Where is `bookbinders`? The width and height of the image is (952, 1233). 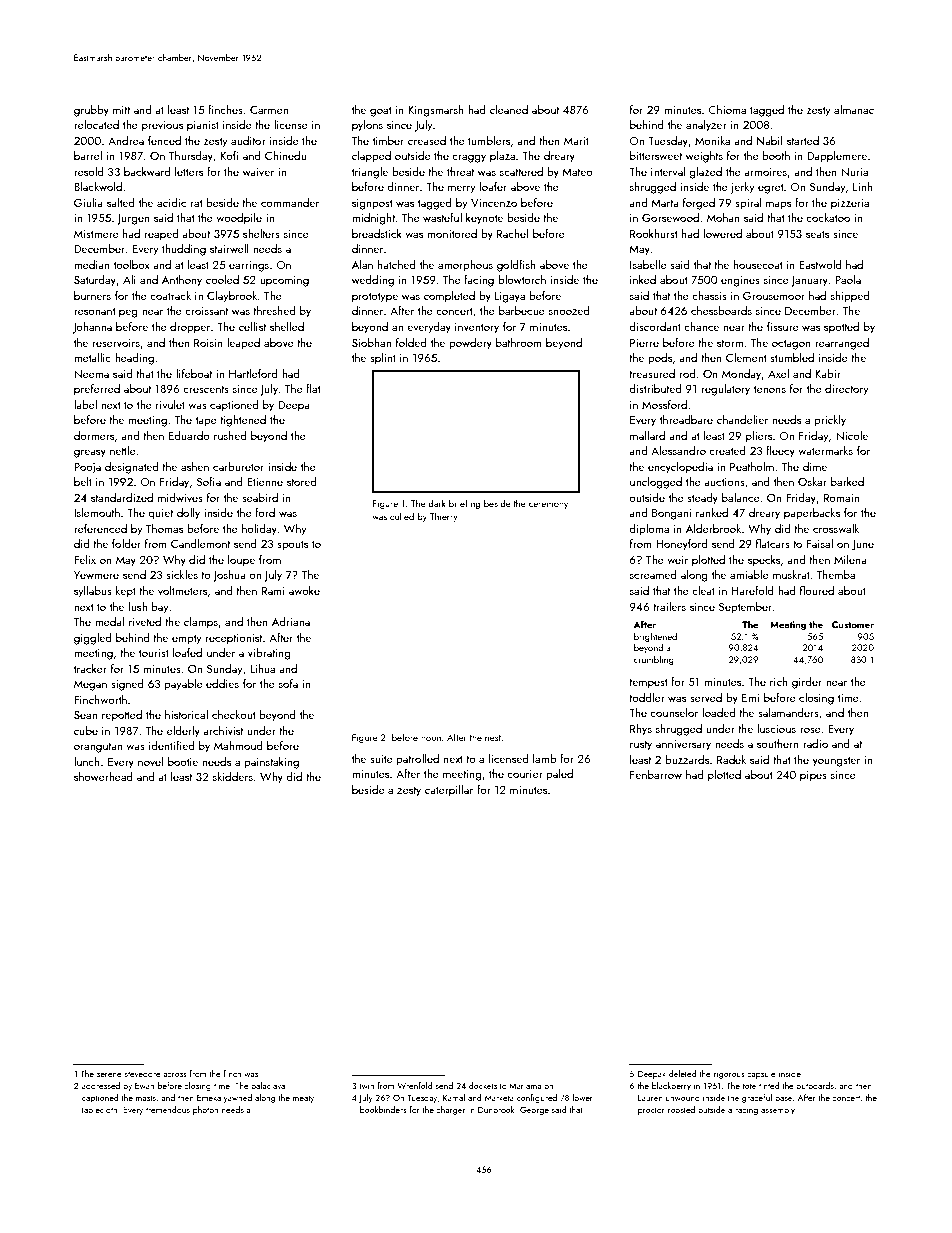 bookbinders is located at coordinates (383, 1109).
